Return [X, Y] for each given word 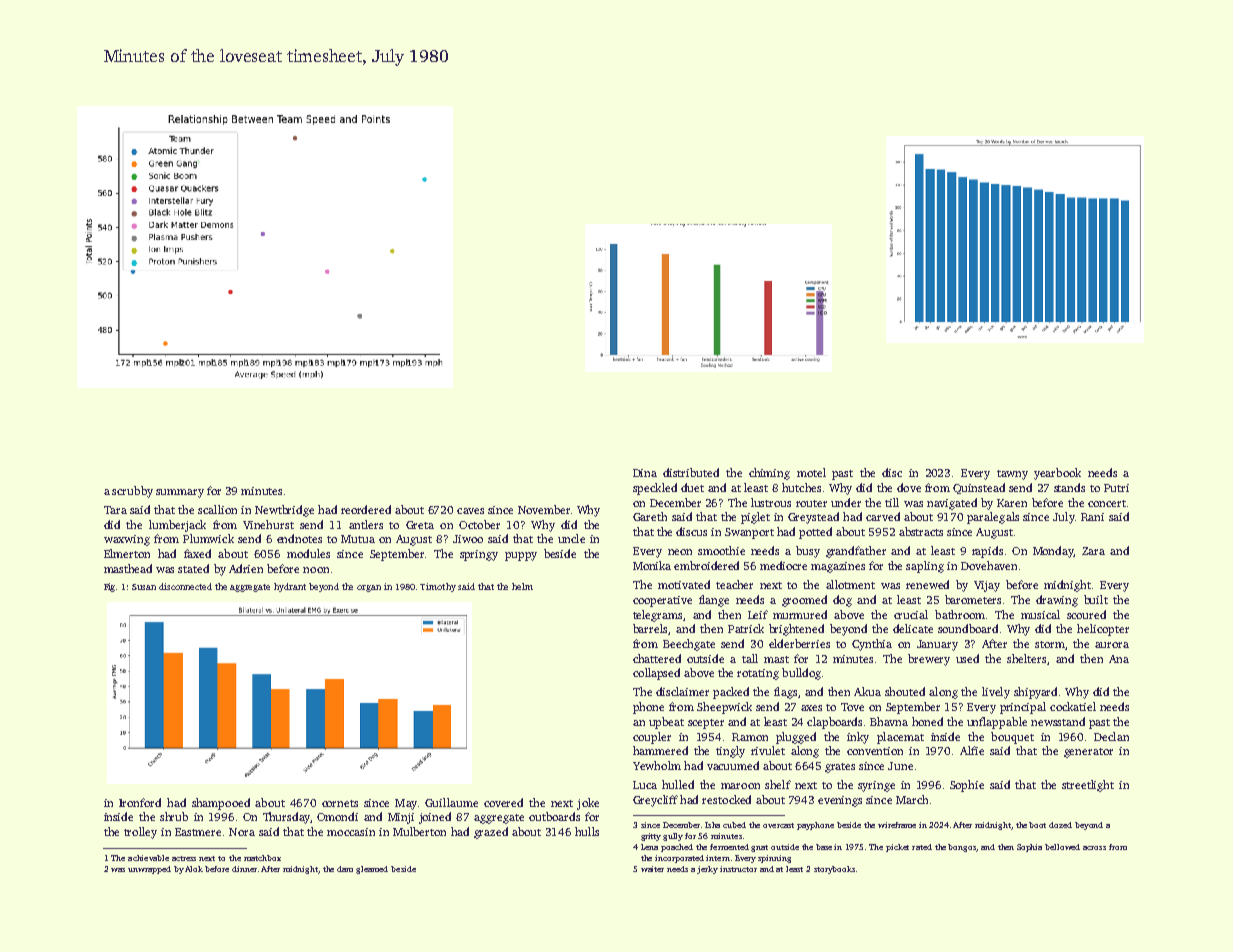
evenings [840, 801]
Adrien [246, 568]
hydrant [290, 587]
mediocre [783, 565]
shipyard [1035, 693]
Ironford [140, 802]
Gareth [650, 516]
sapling [925, 567]
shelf [778, 784]
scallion [217, 509]
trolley [140, 833]
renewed [927, 584]
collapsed [656, 674]
